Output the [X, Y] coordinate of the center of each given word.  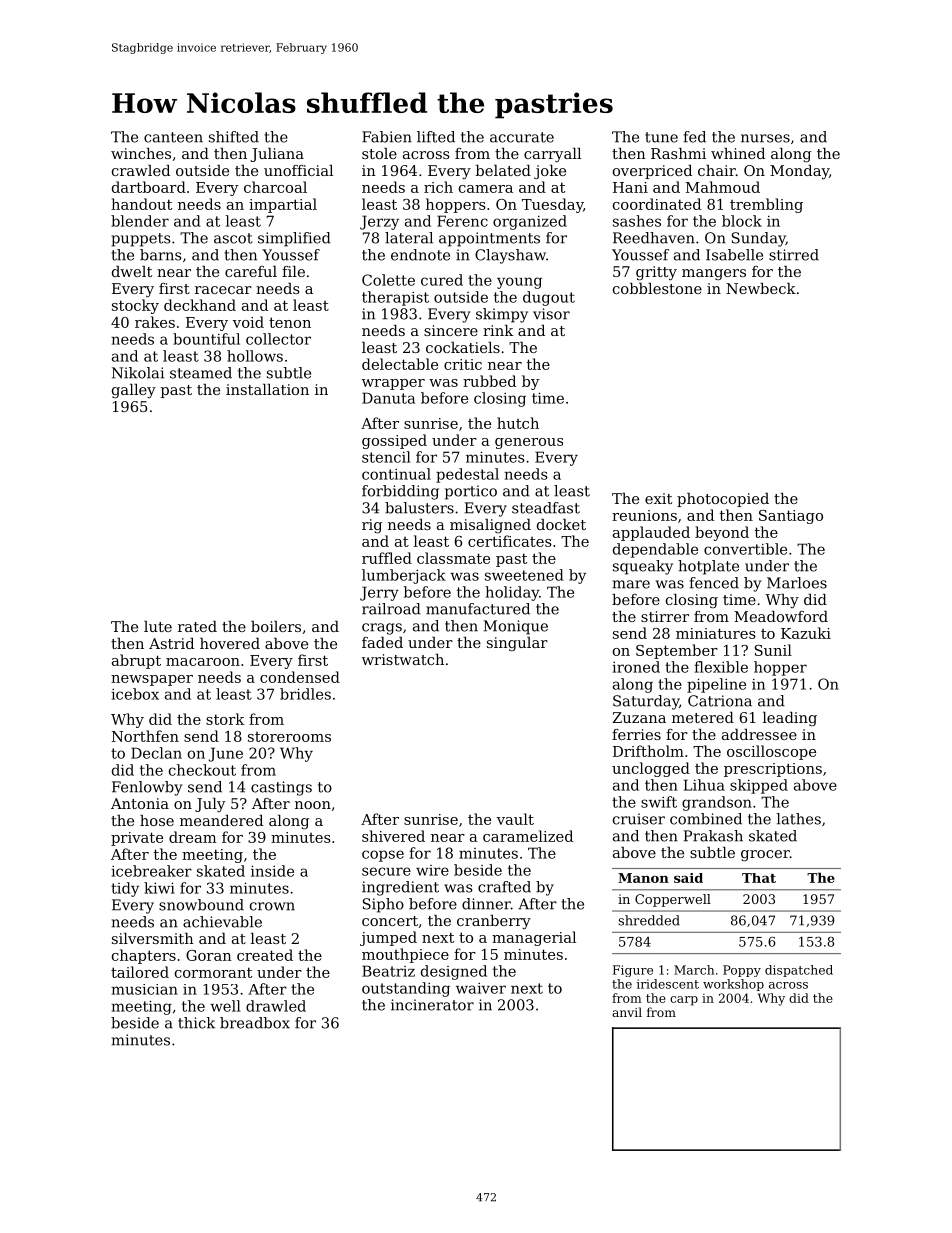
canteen [173, 137]
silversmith [153, 938]
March [694, 970]
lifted [436, 137]
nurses [765, 138]
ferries [636, 734]
